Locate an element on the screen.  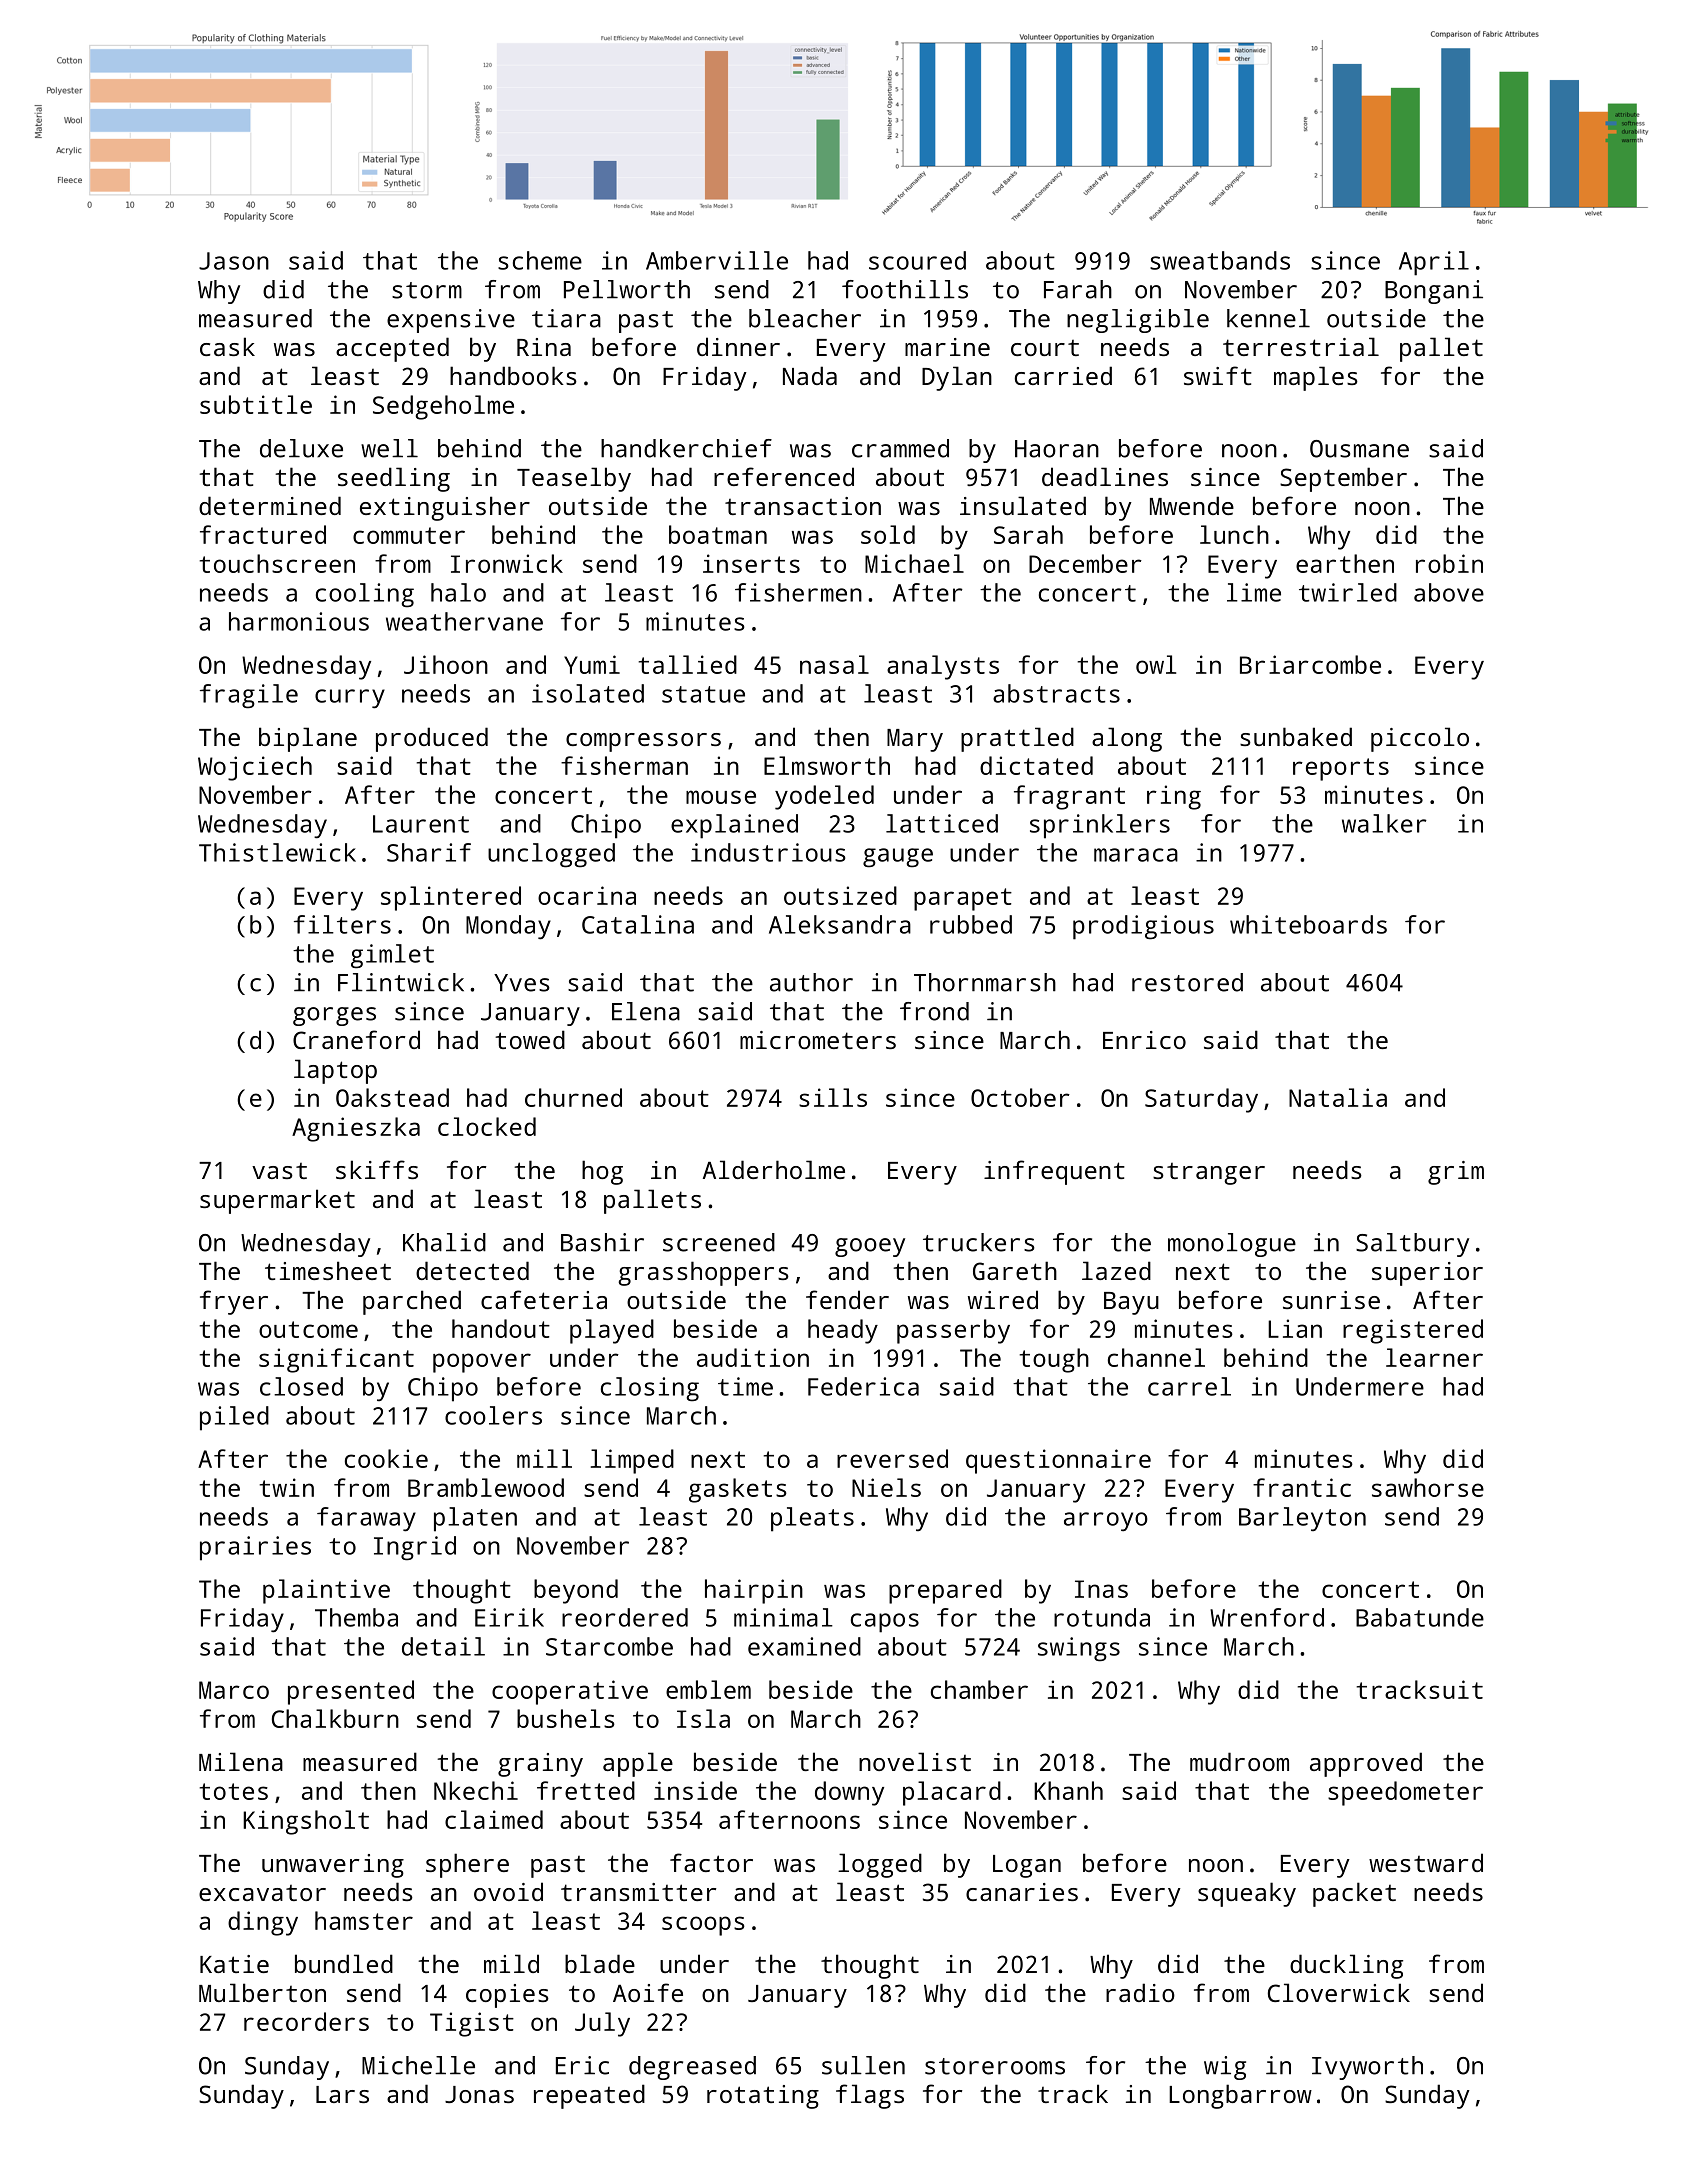
cask is located at coordinates (227, 346).
